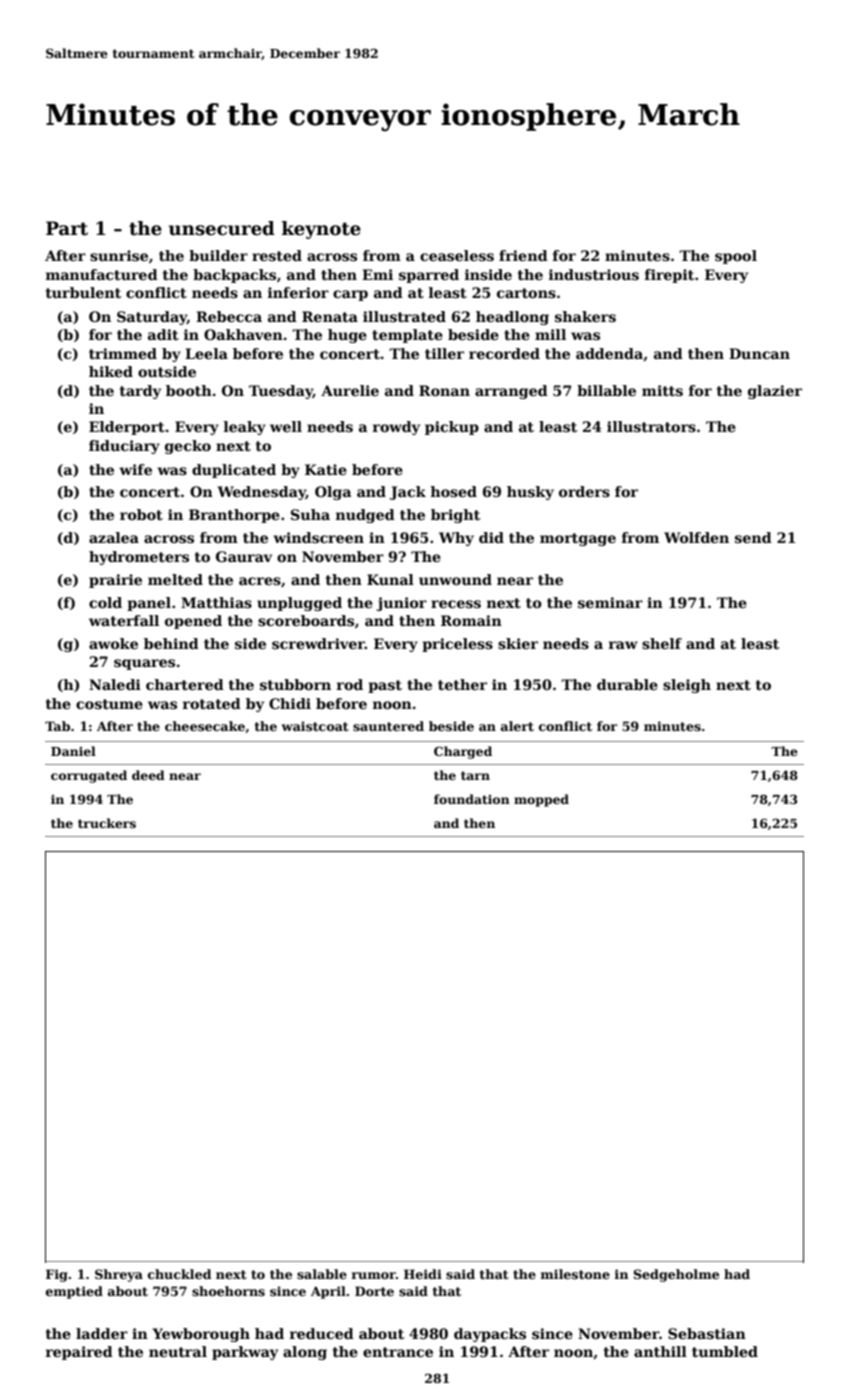 This page has height=1400, width=849. I want to click on parkway, so click(245, 1353).
